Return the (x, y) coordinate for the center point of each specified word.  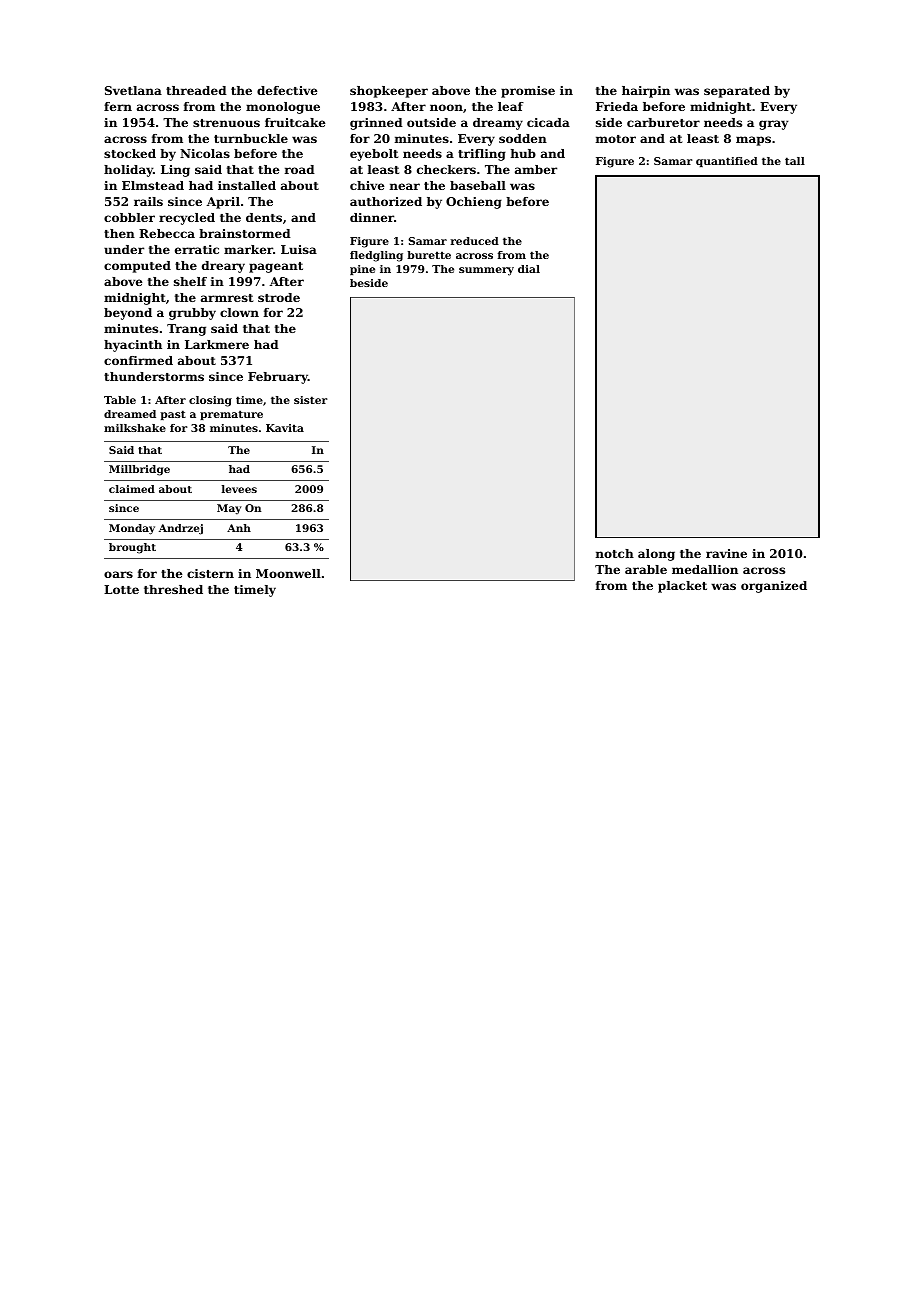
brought (132, 548)
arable (646, 569)
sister (311, 400)
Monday (132, 529)
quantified (727, 162)
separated (737, 92)
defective (287, 90)
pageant (276, 267)
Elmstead (153, 185)
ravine (726, 553)
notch (615, 553)
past (173, 415)
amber (536, 169)
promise (528, 92)
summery (486, 271)
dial (529, 269)
